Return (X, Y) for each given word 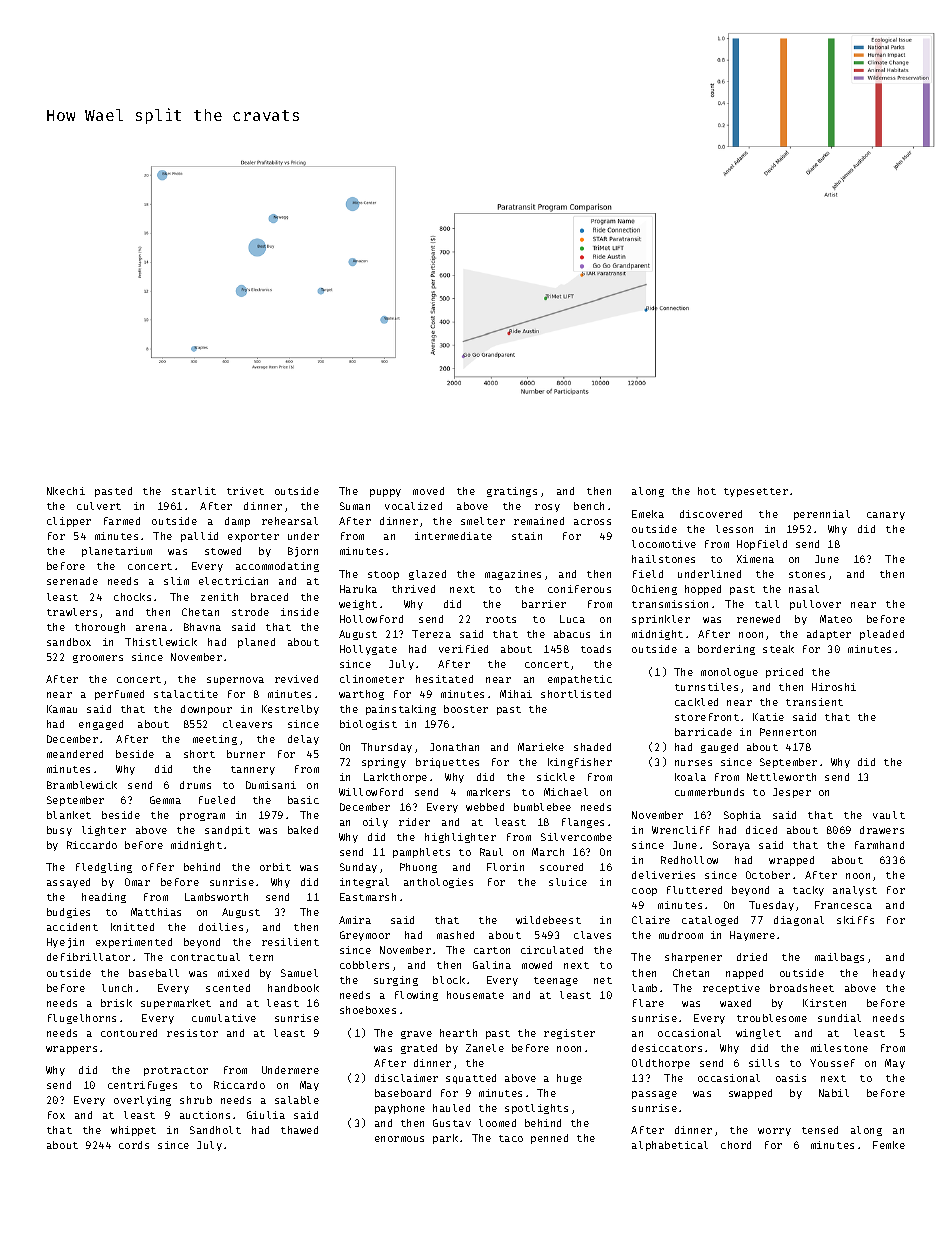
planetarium (117, 552)
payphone (400, 1109)
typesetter (756, 492)
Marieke (541, 747)
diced (761, 830)
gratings (512, 492)
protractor (176, 1071)
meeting (215, 740)
